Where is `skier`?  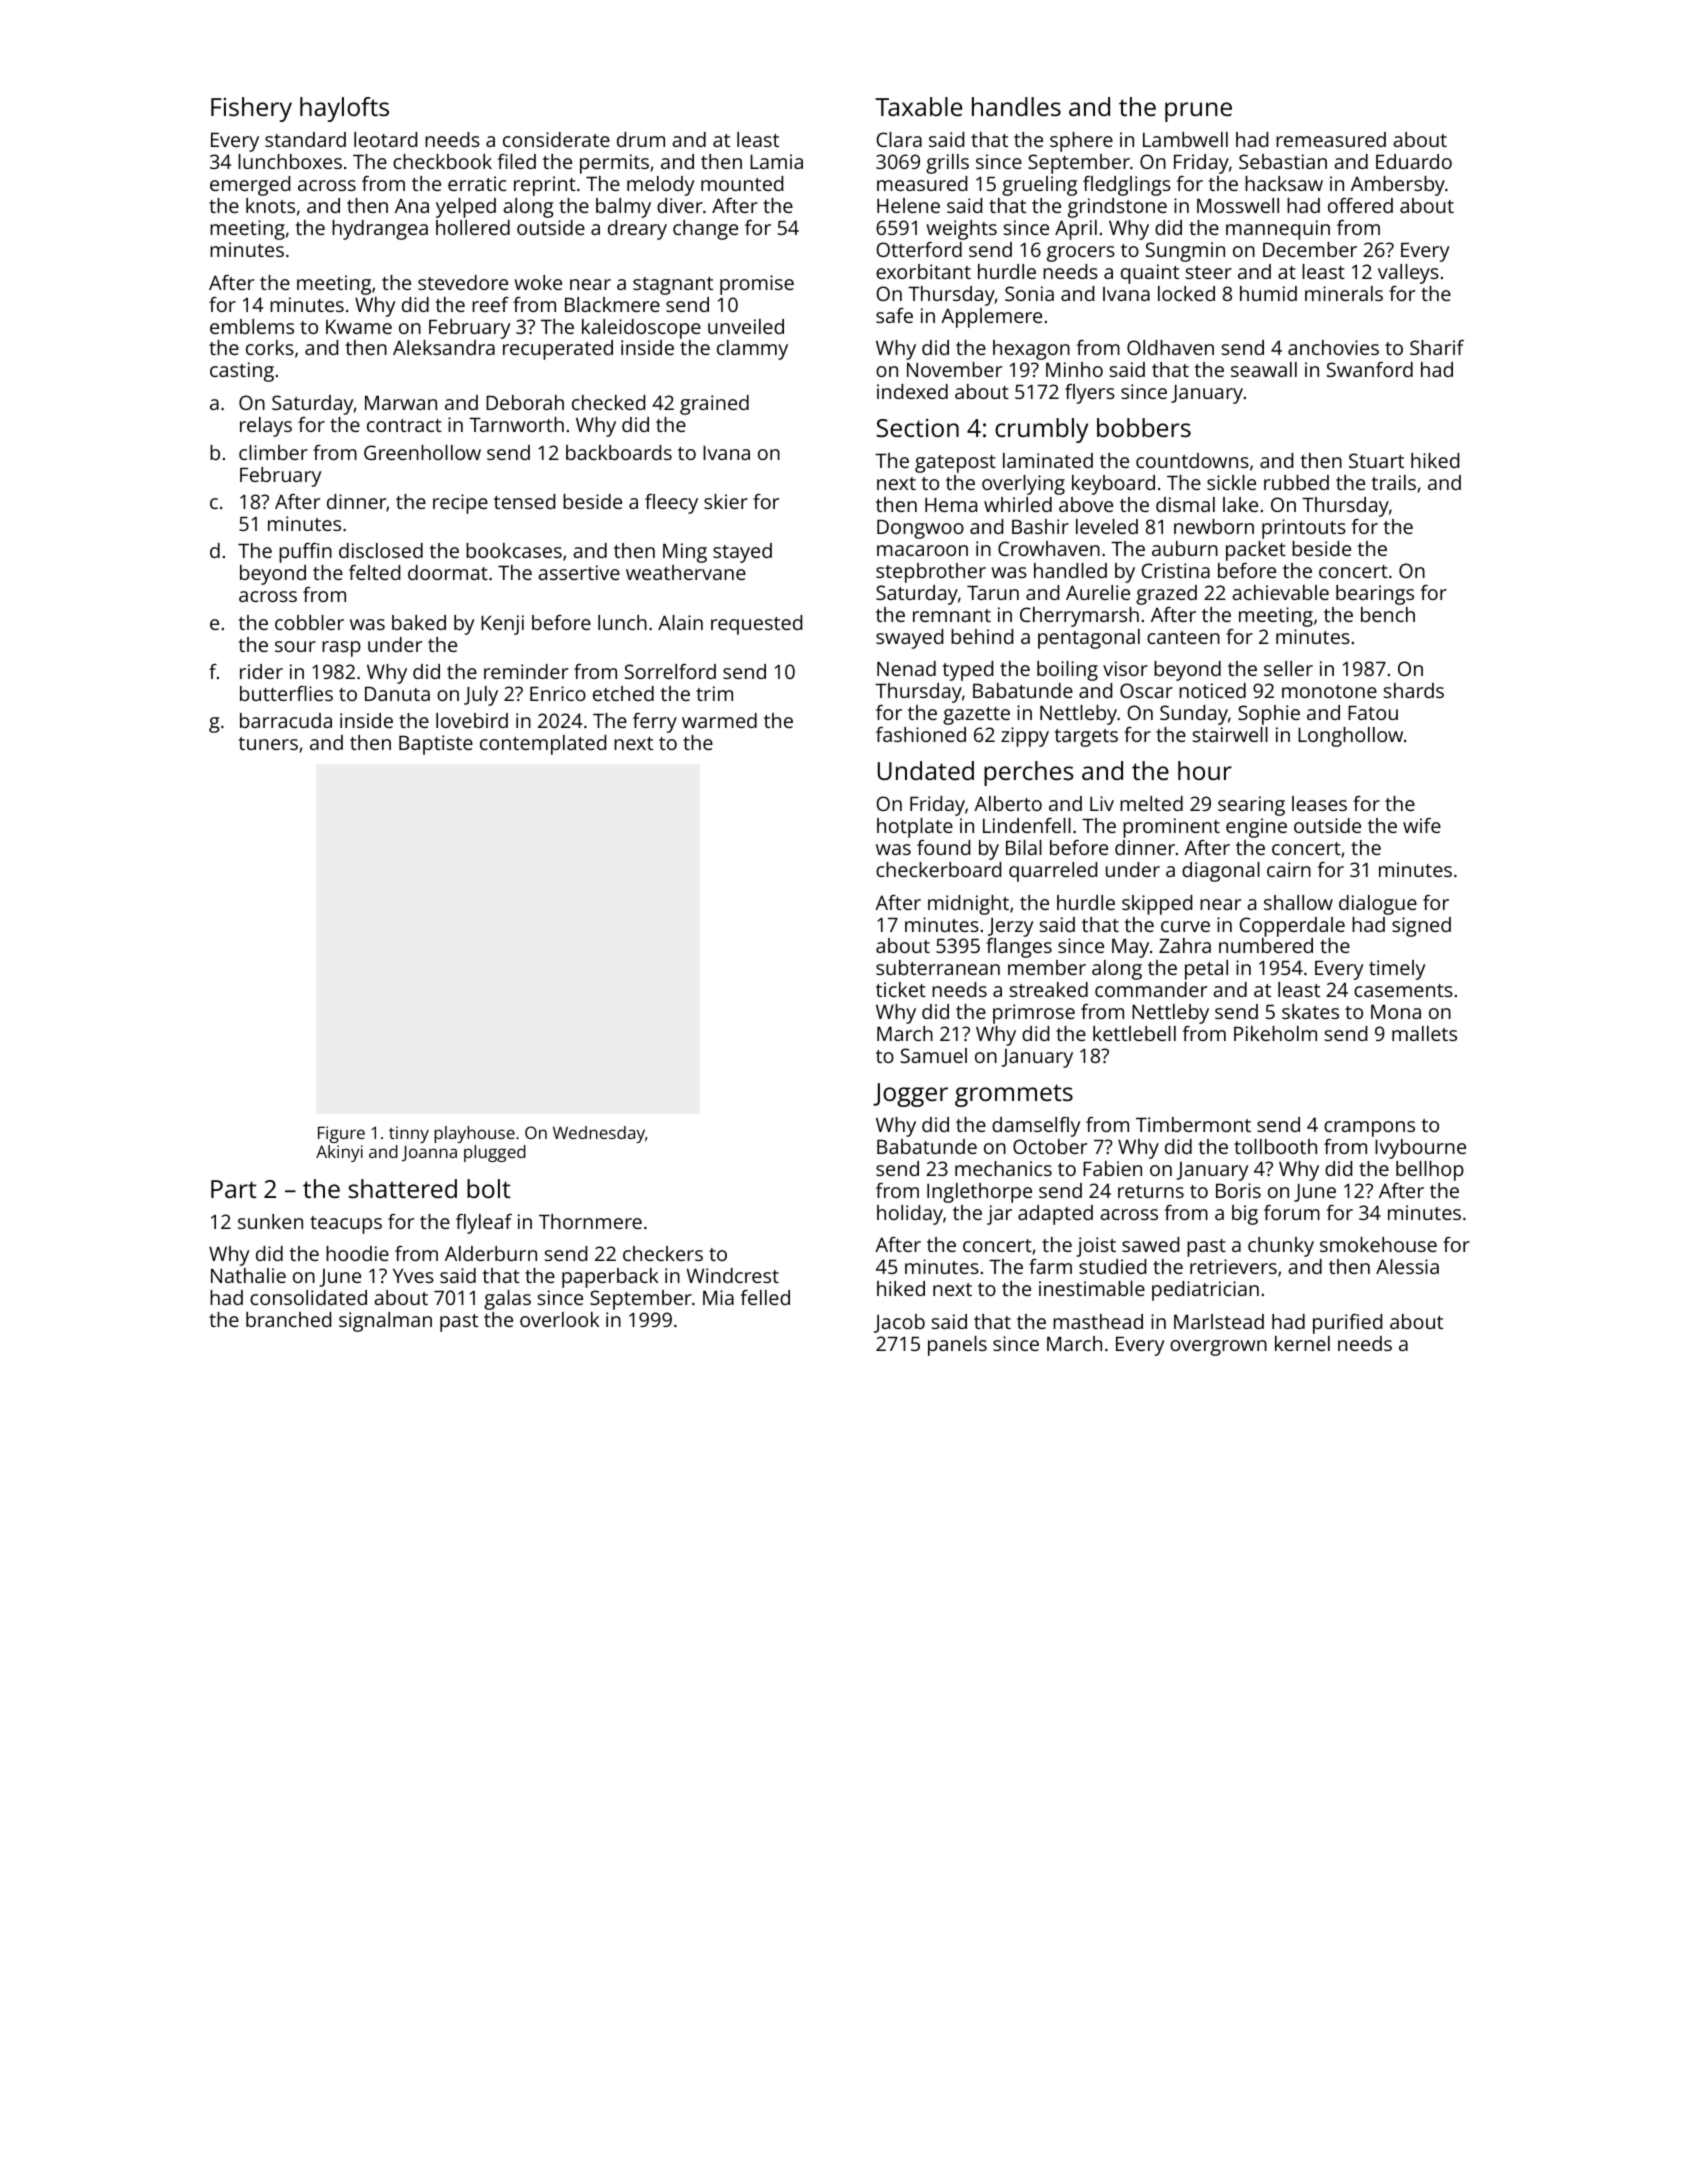
skier is located at coordinates (726, 501).
